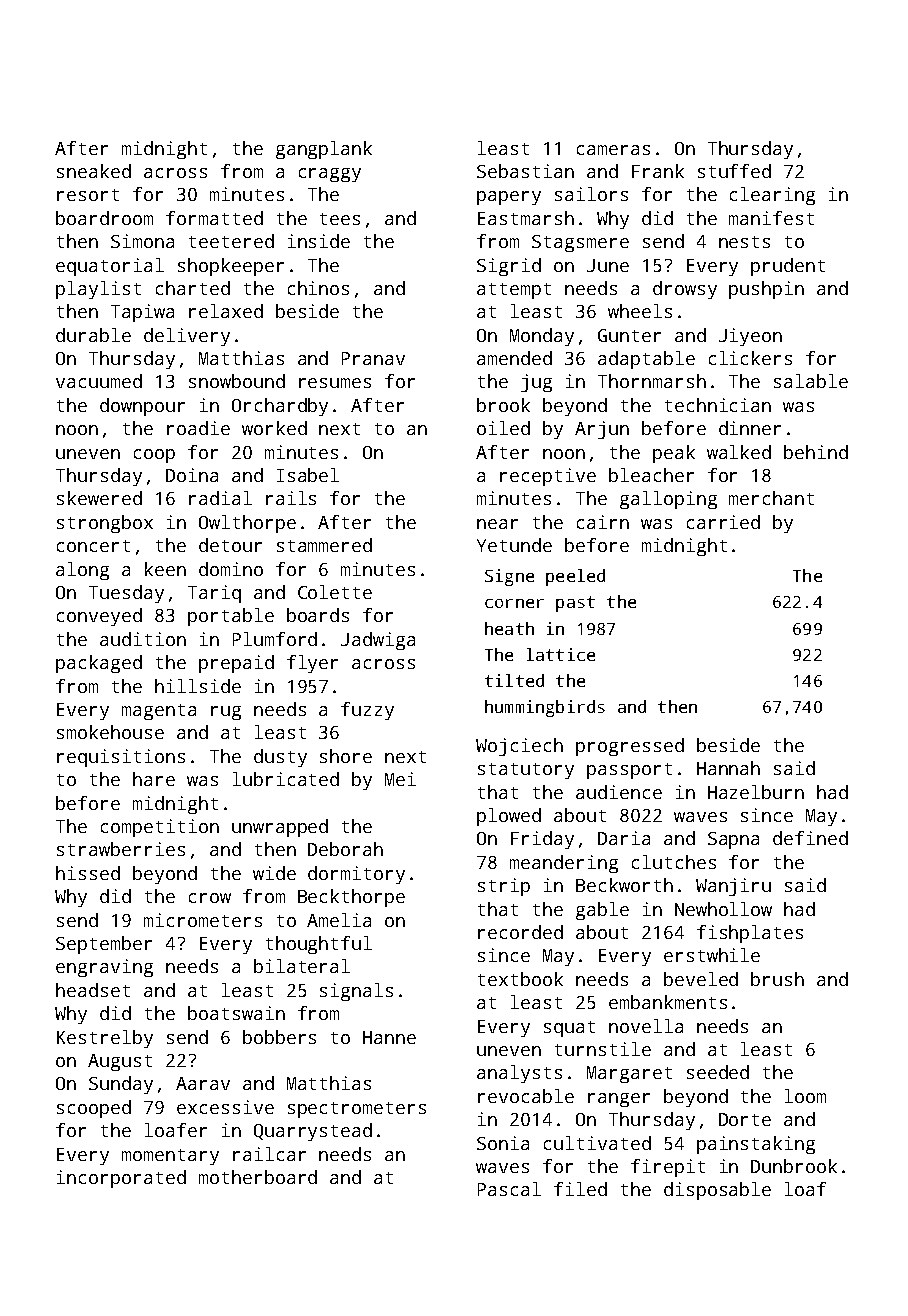 This screenshot has height=1316, width=908. I want to click on sneaked, so click(94, 171).
